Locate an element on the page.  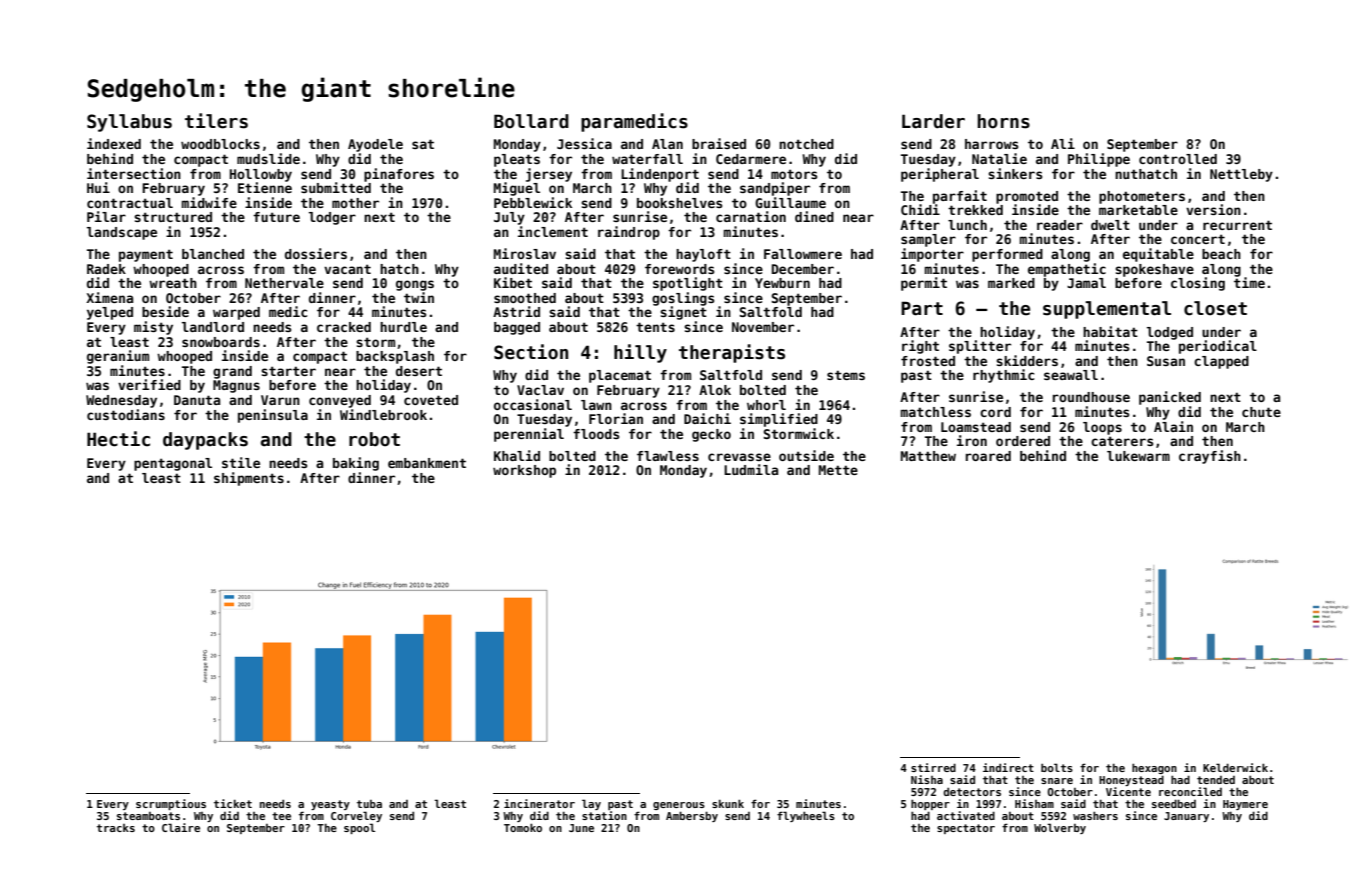
Mette is located at coordinates (838, 470).
